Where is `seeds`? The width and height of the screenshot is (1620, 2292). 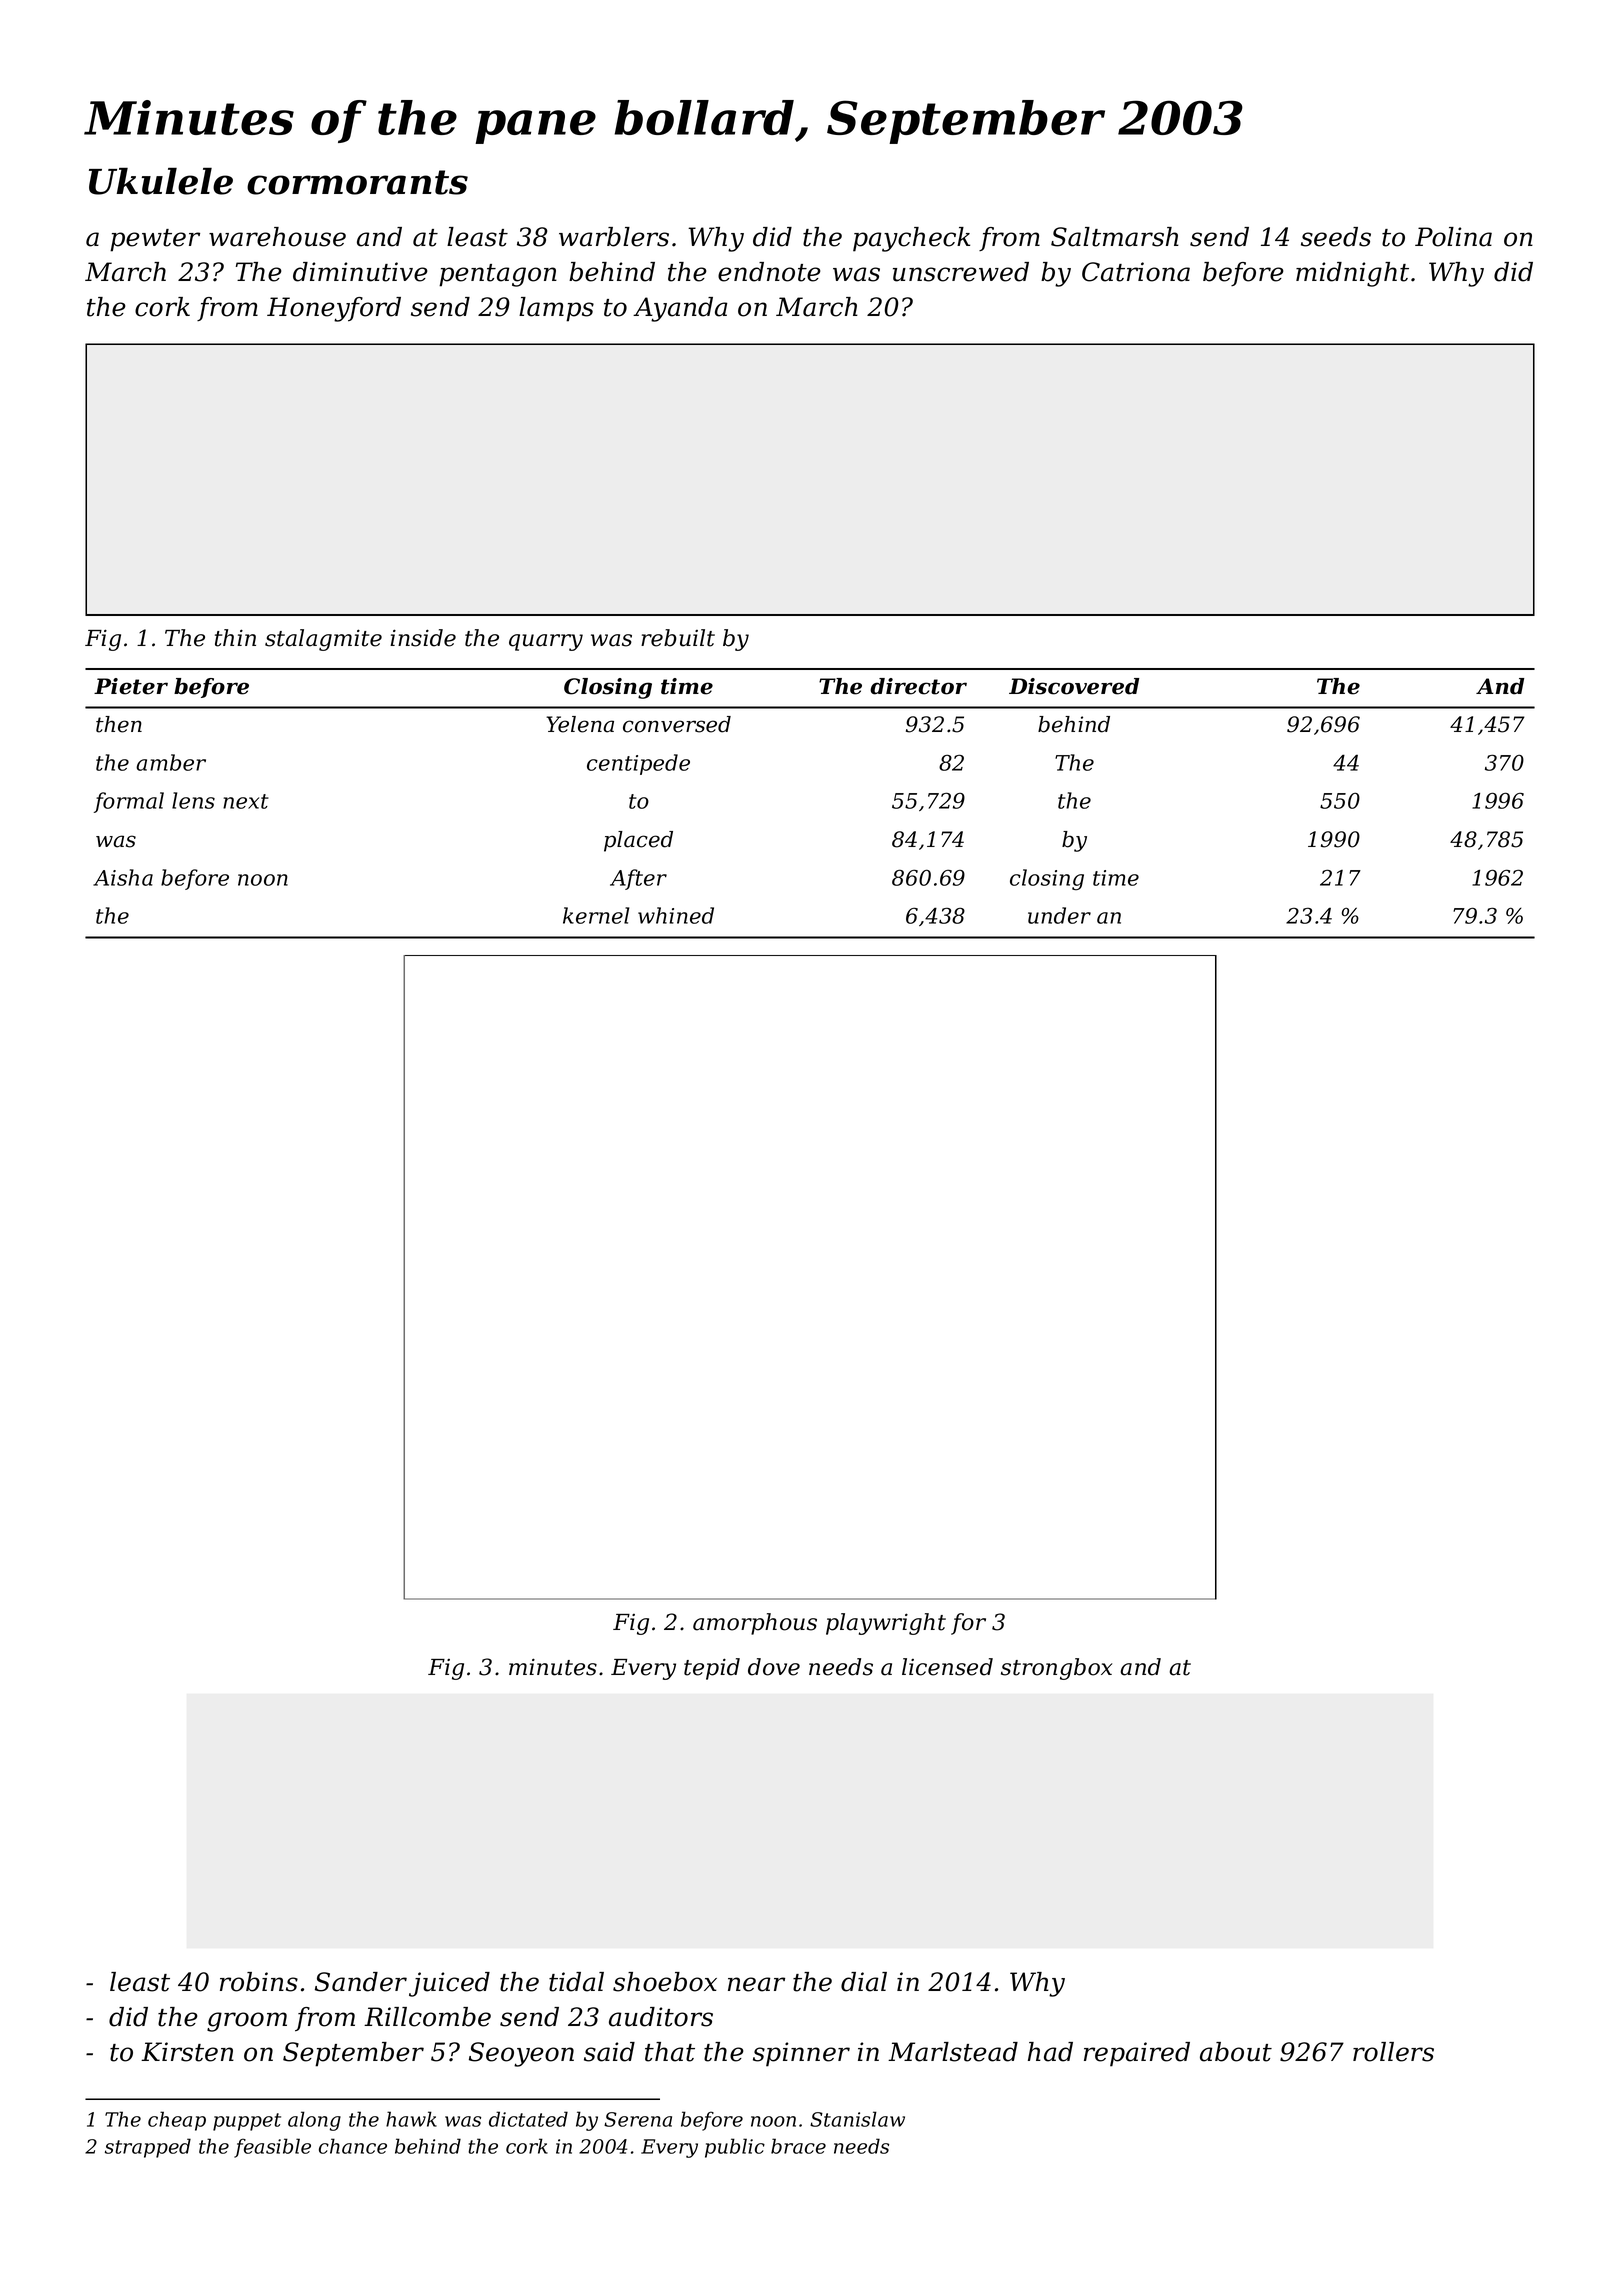
seeds is located at coordinates (1336, 237).
